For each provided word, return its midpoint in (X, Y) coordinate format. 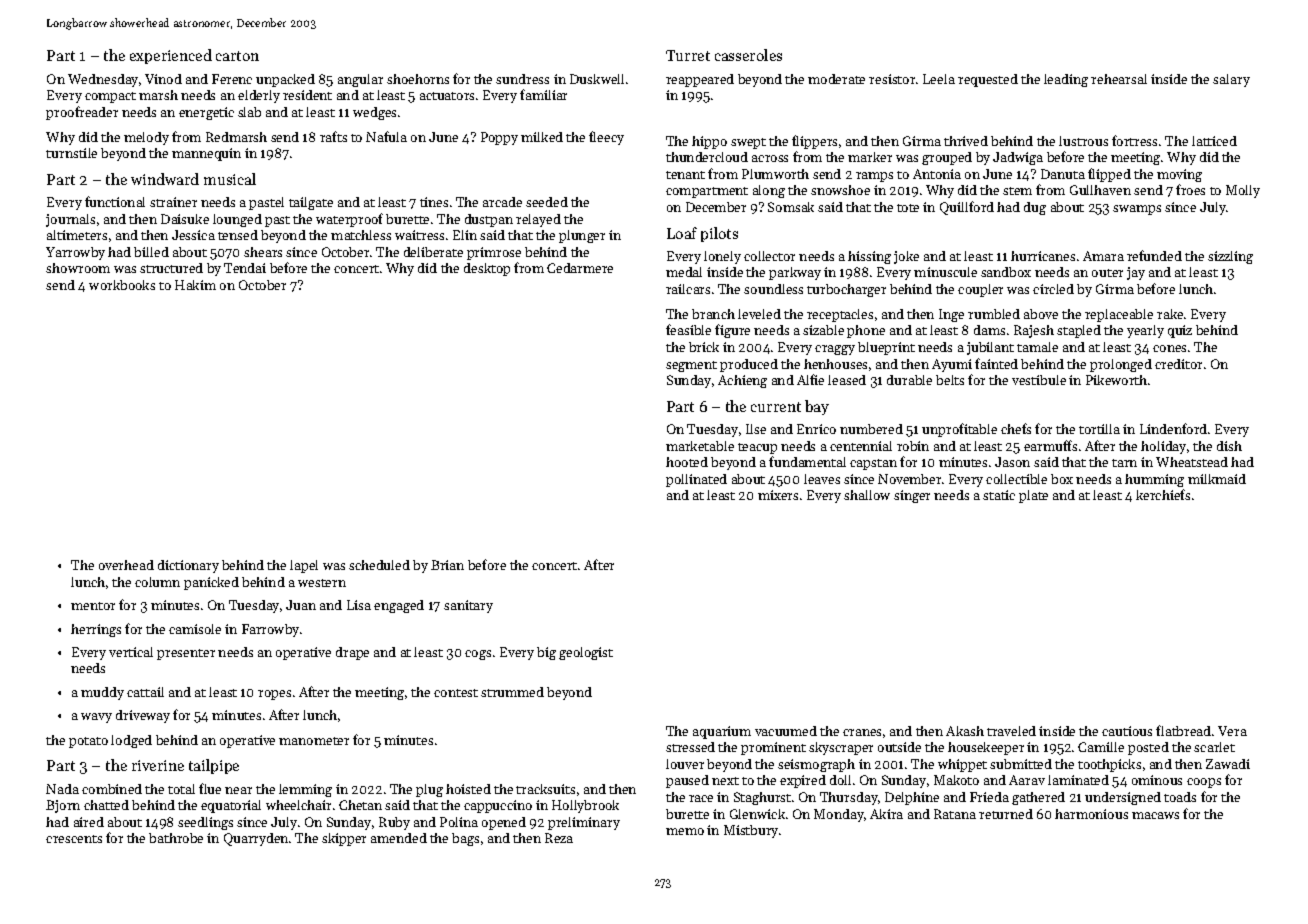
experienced (171, 56)
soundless (773, 289)
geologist (586, 653)
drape (352, 653)
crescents (74, 839)
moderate (836, 79)
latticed (1214, 141)
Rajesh (1034, 331)
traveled (1011, 731)
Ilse (756, 429)
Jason (1012, 462)
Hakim (195, 285)
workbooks (122, 285)
